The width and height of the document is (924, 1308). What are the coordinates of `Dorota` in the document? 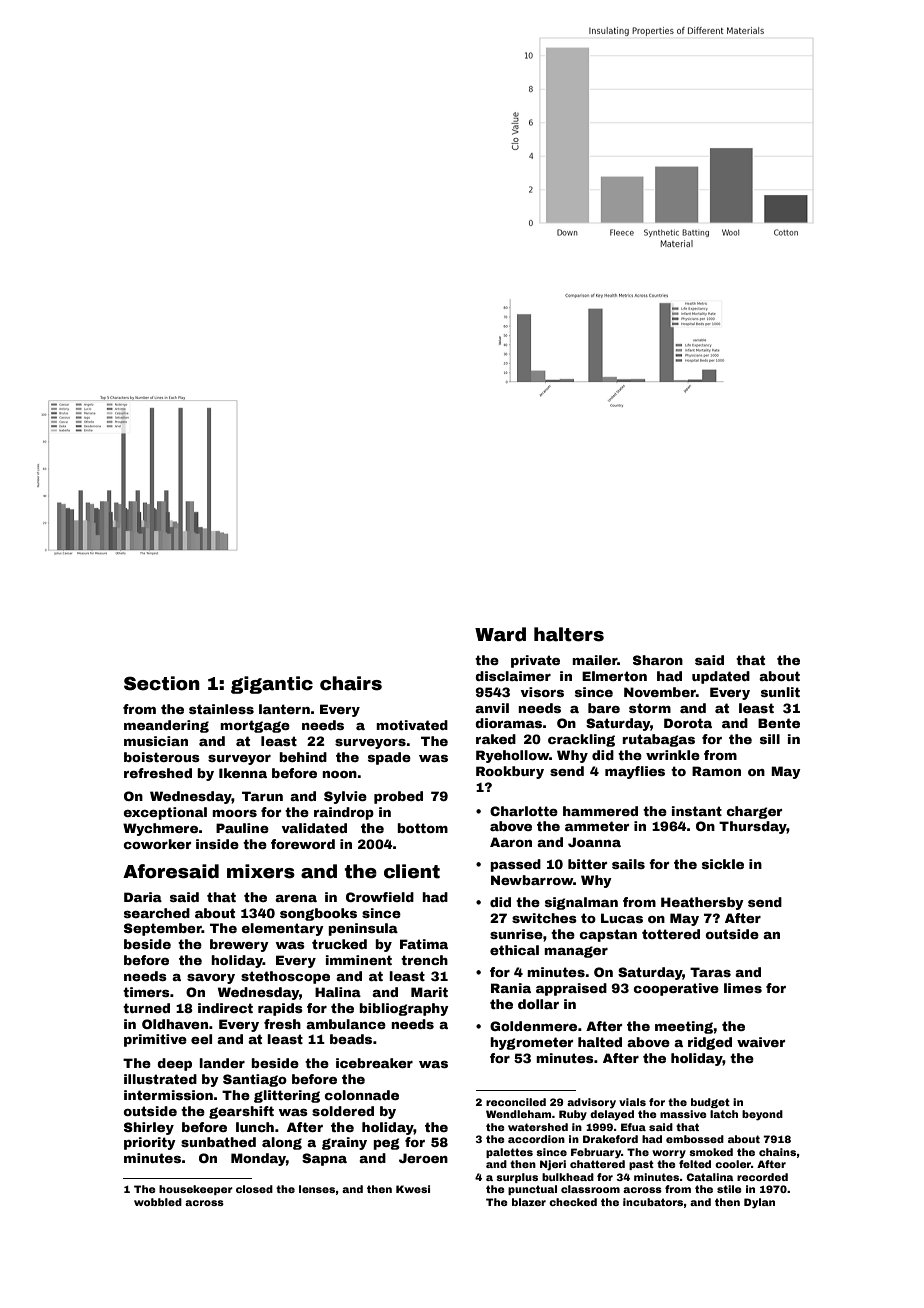 It's located at (688, 723).
